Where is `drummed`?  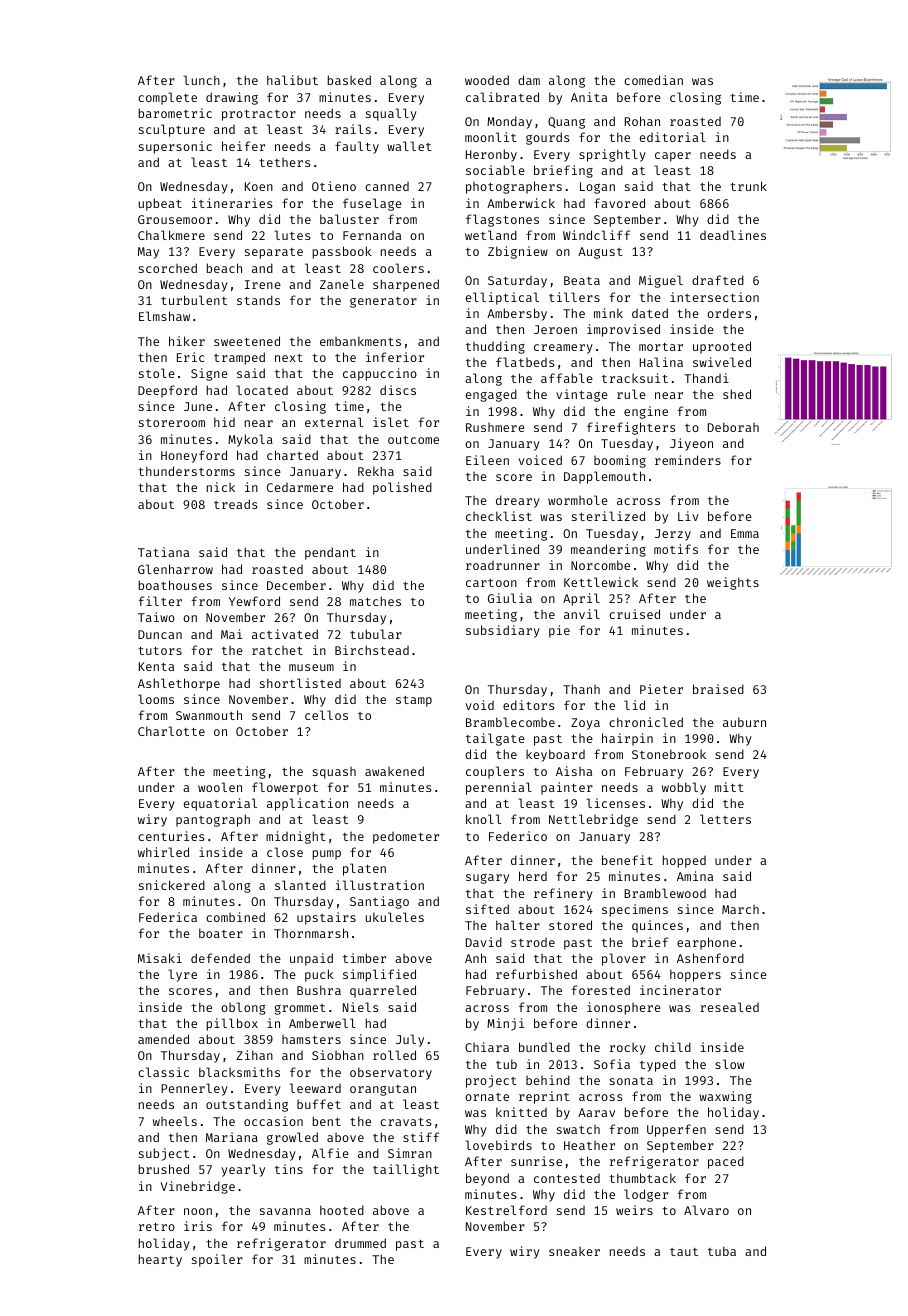
drummed is located at coordinates (360, 1243).
